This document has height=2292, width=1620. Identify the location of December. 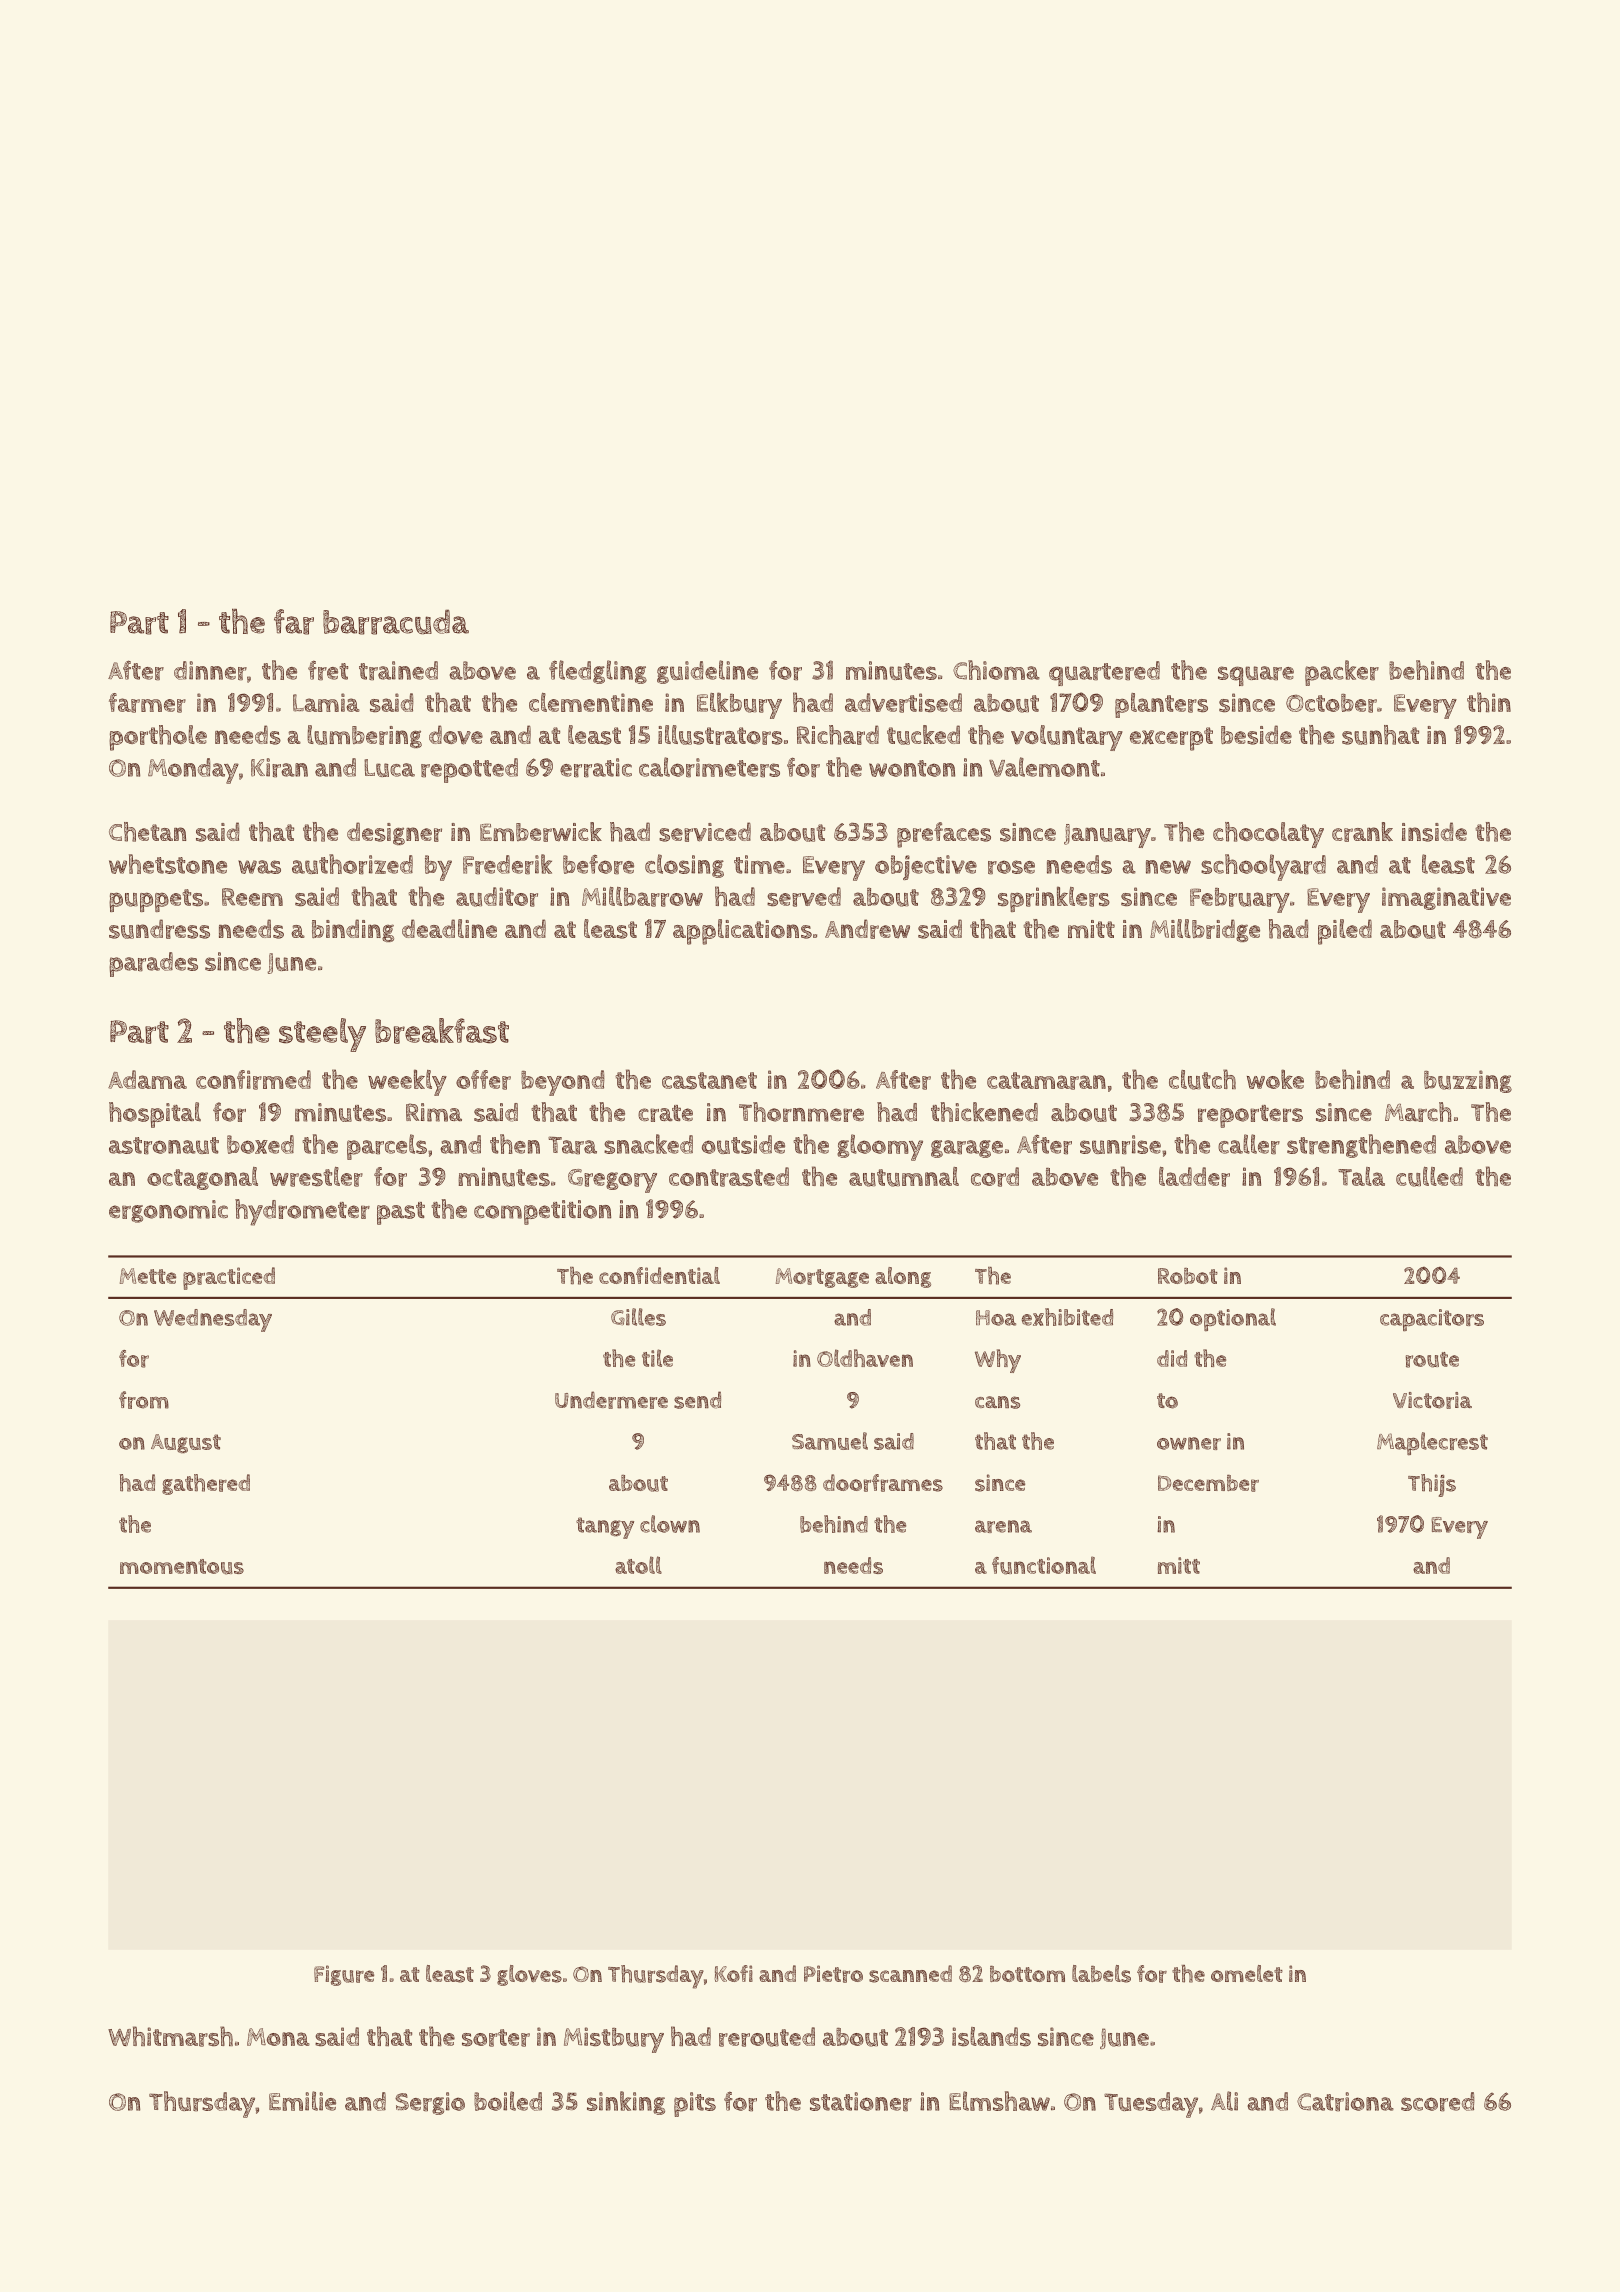
(1208, 1483).
